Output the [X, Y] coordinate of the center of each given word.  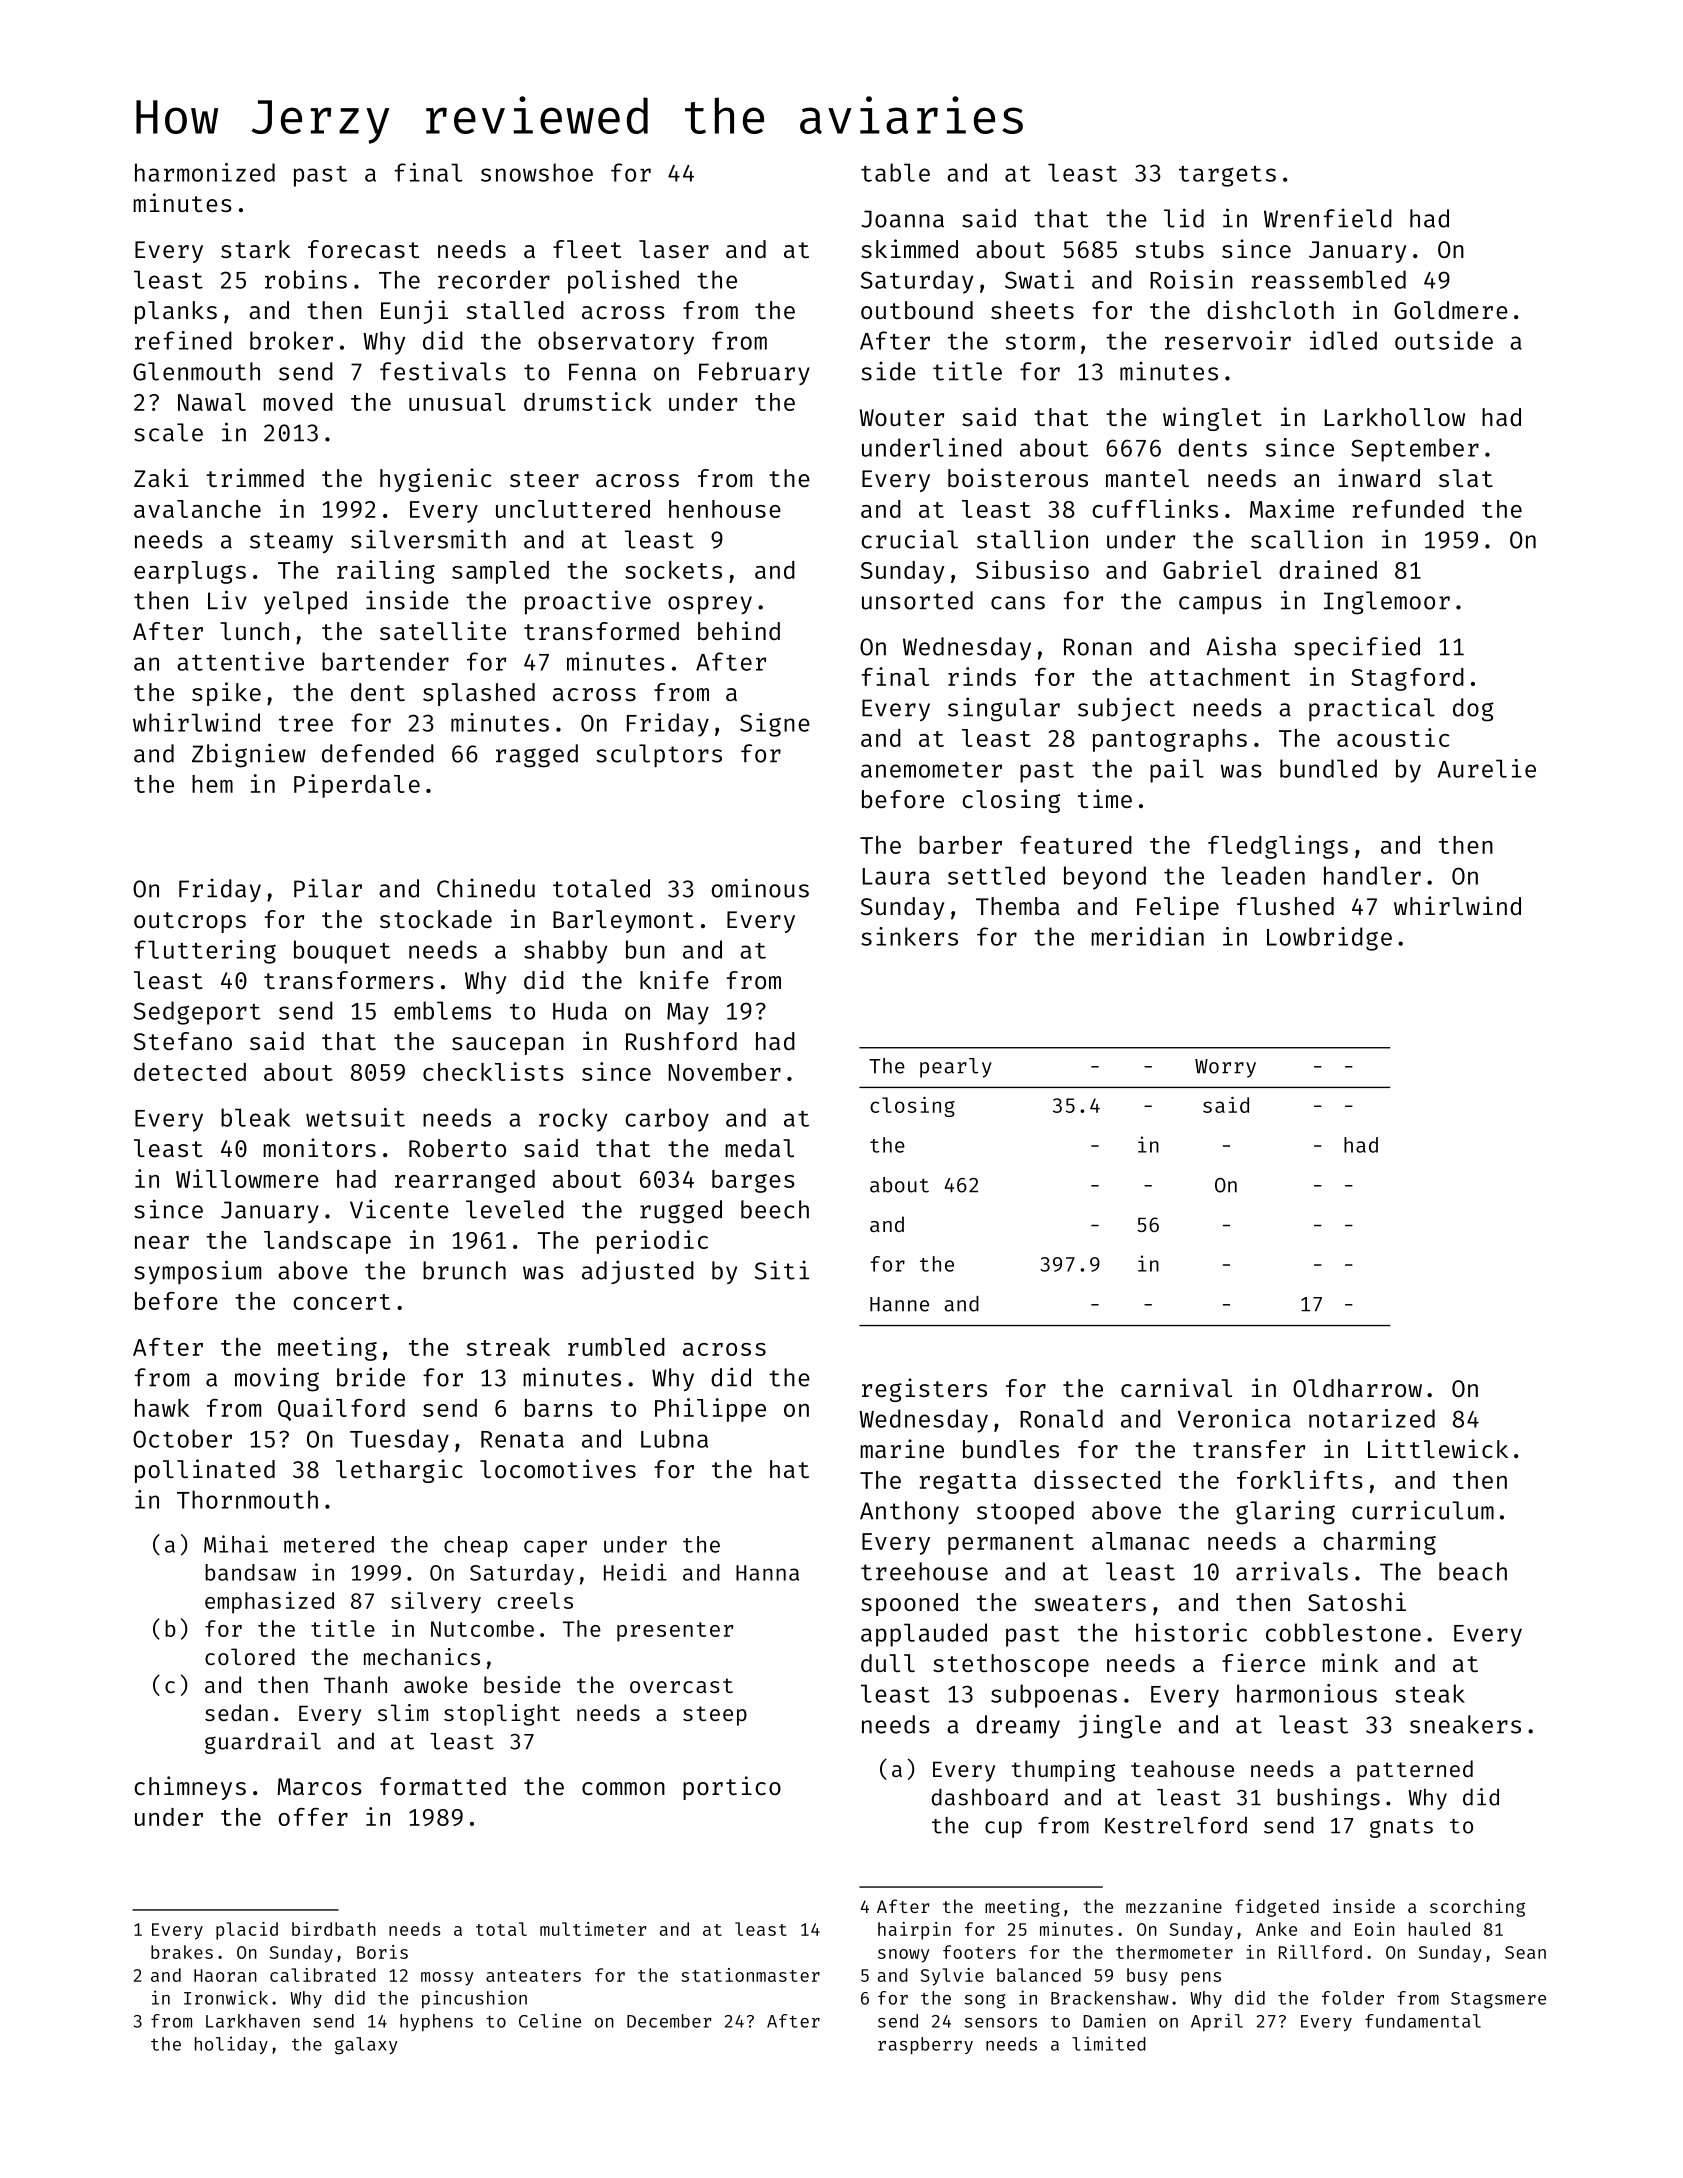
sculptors [659, 755]
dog [1473, 710]
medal [759, 1148]
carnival [1176, 1387]
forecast [363, 249]
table [895, 172]
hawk [162, 1408]
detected [190, 1072]
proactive [588, 602]
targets [1227, 176]
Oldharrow [1357, 1388]
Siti [782, 1270]
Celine [550, 2020]
